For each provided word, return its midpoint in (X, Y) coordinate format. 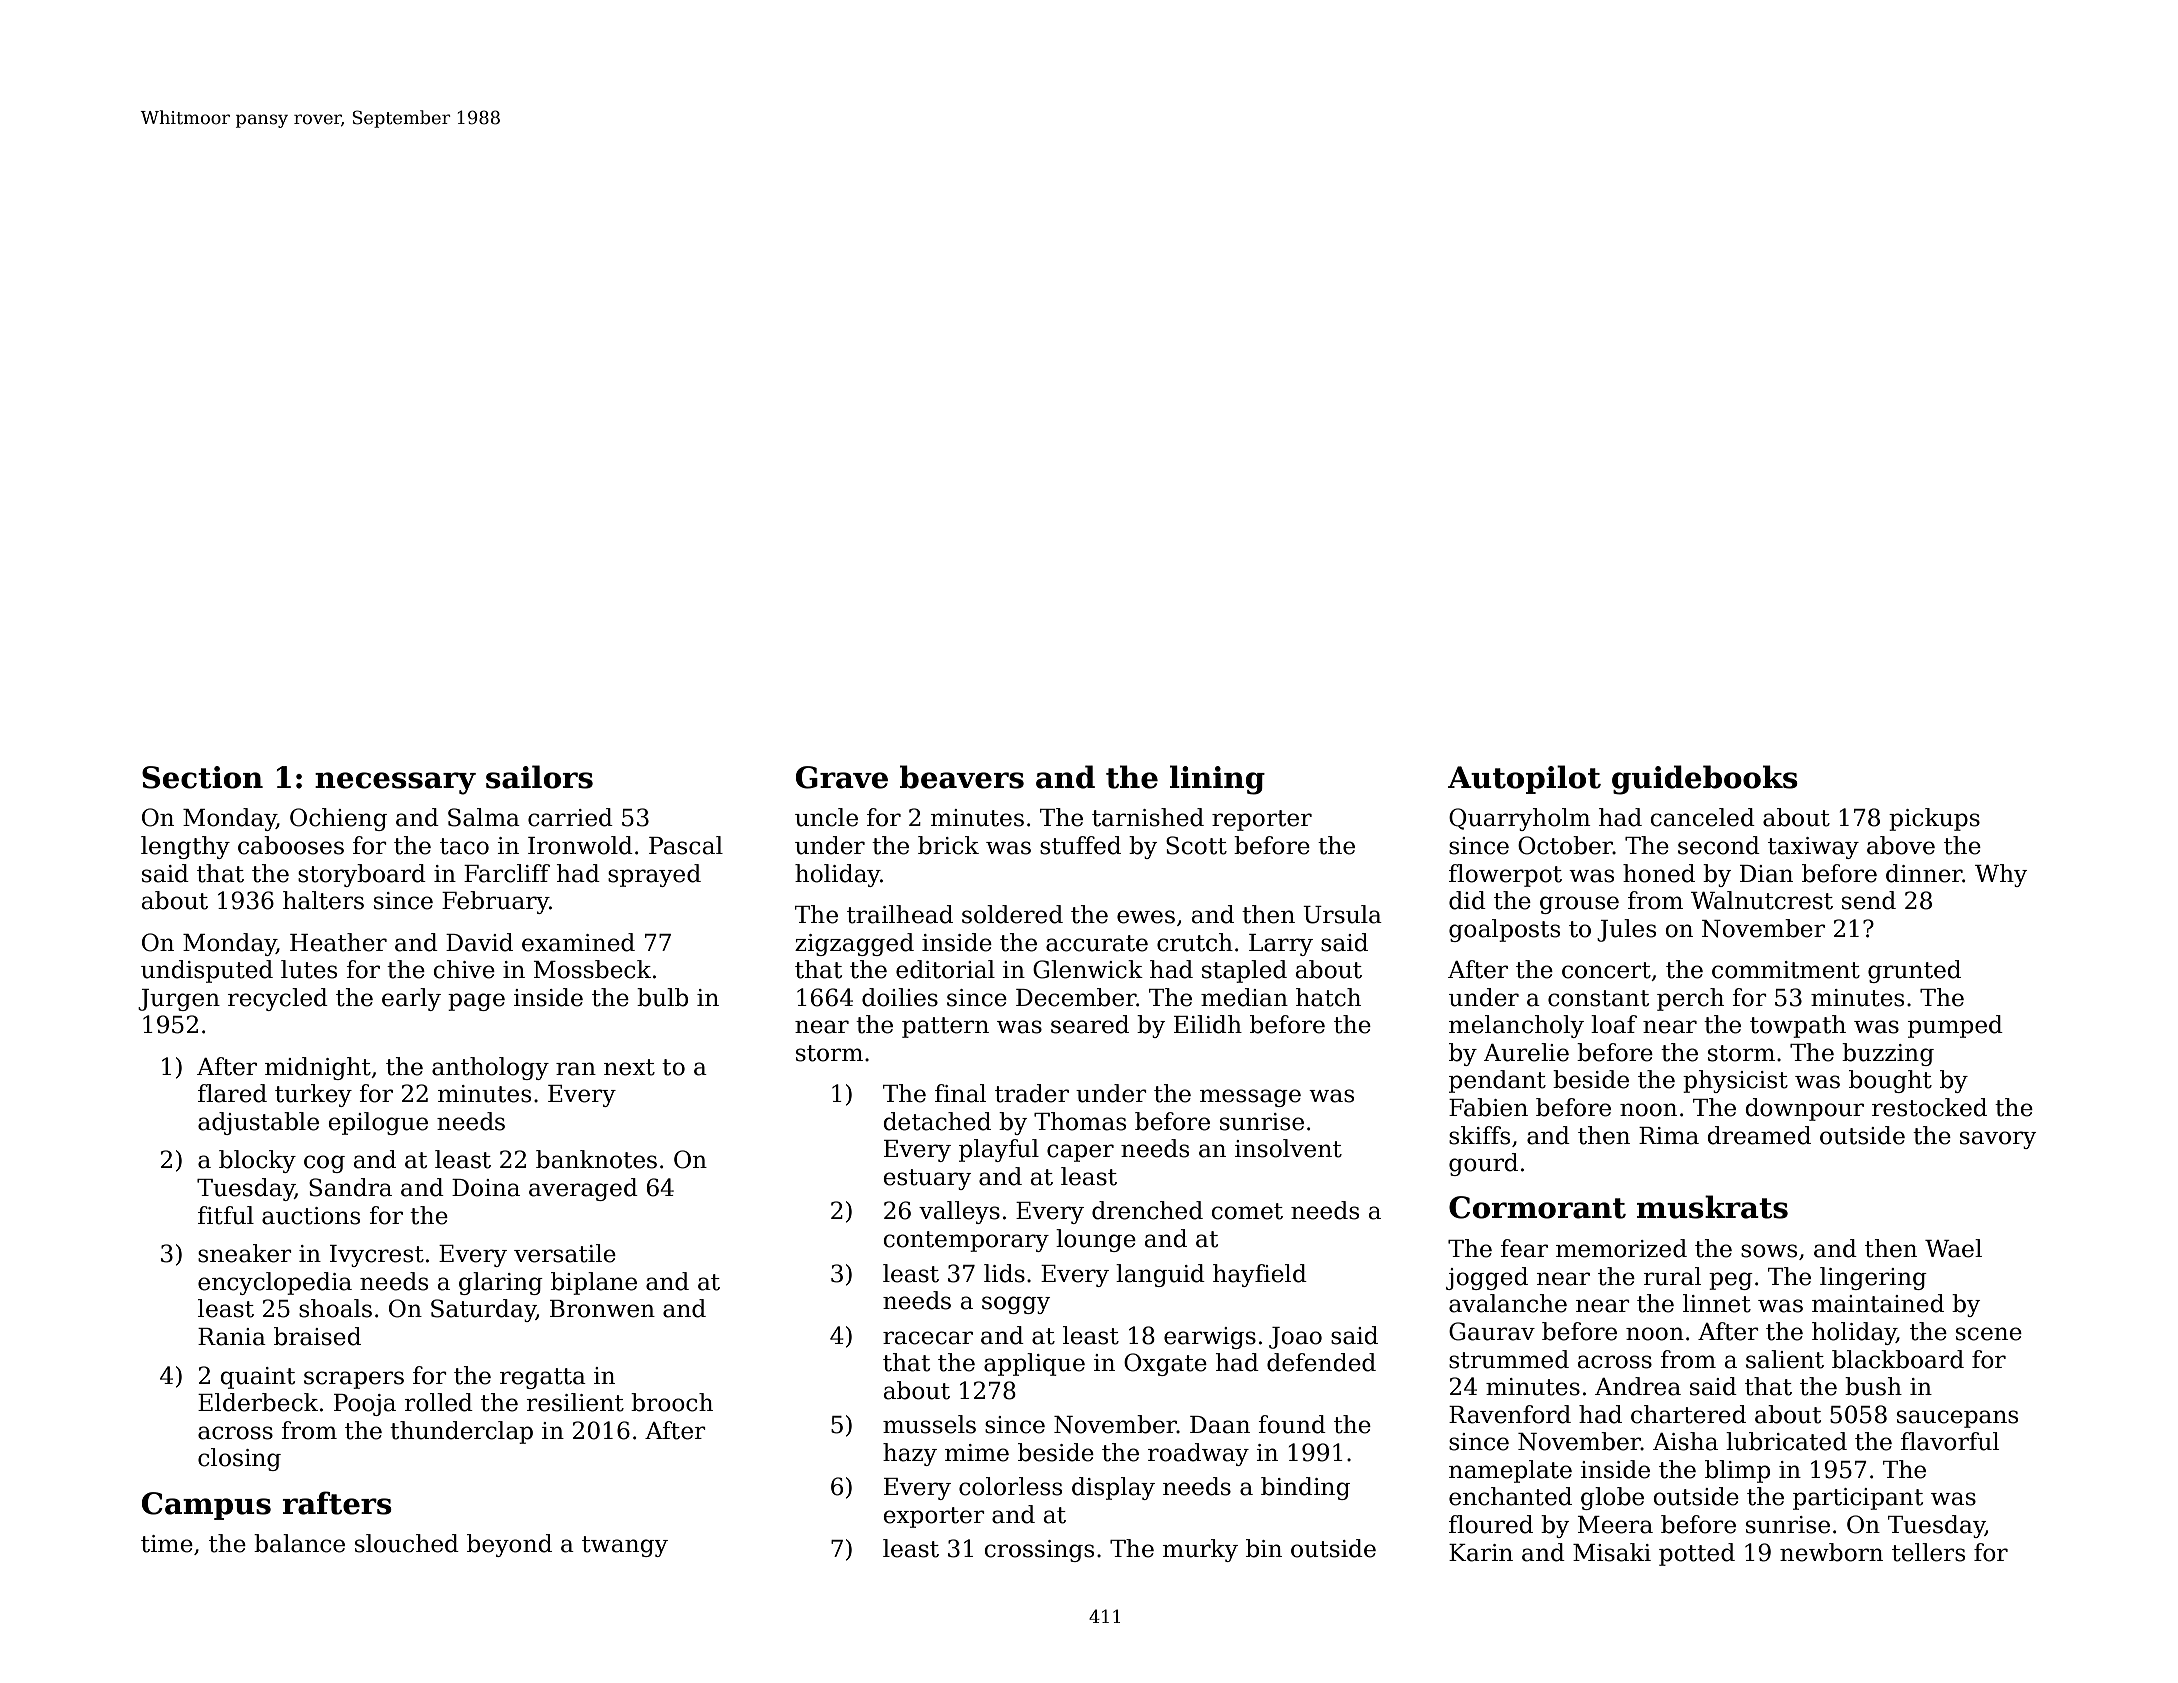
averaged (583, 1189)
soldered (1012, 914)
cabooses (291, 845)
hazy (910, 1454)
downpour (1805, 1109)
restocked (1929, 1107)
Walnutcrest (1762, 900)
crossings (1039, 1551)
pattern (945, 1027)
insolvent (1288, 1148)
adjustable (258, 1123)
